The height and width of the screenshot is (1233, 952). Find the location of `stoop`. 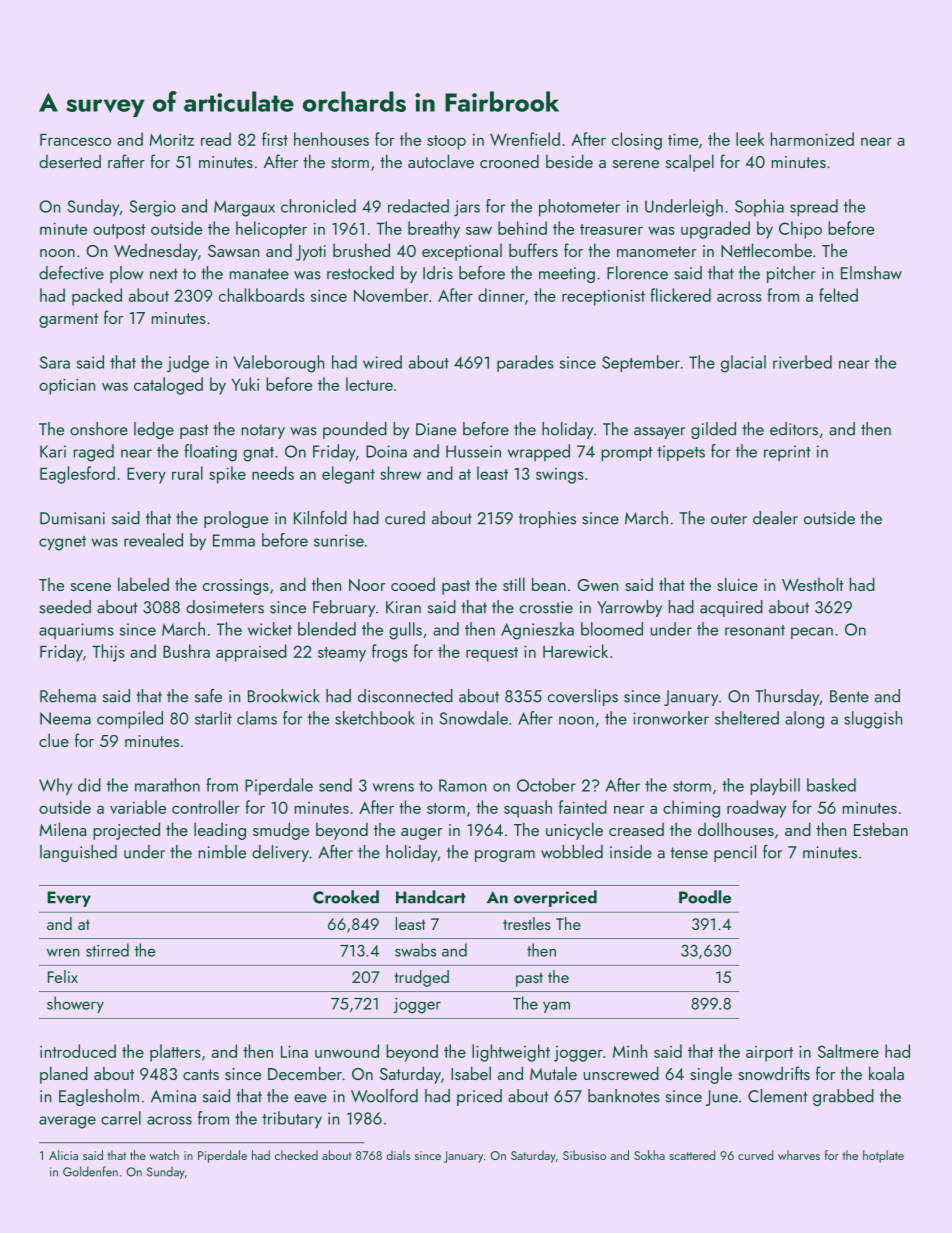

stoop is located at coordinates (446, 142).
